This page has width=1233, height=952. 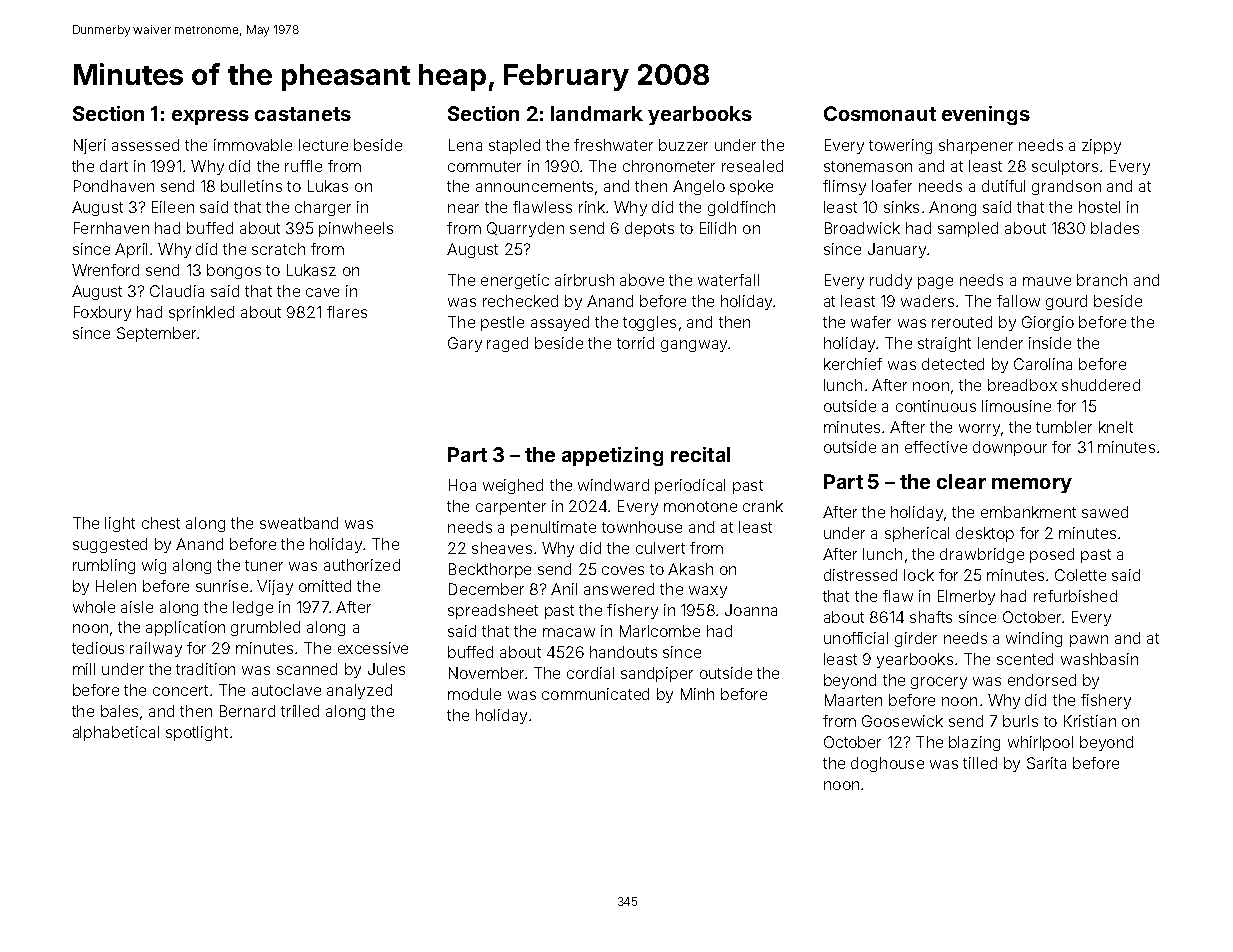 What do you see at coordinates (694, 346) in the page?
I see `gangway` at bounding box center [694, 346].
